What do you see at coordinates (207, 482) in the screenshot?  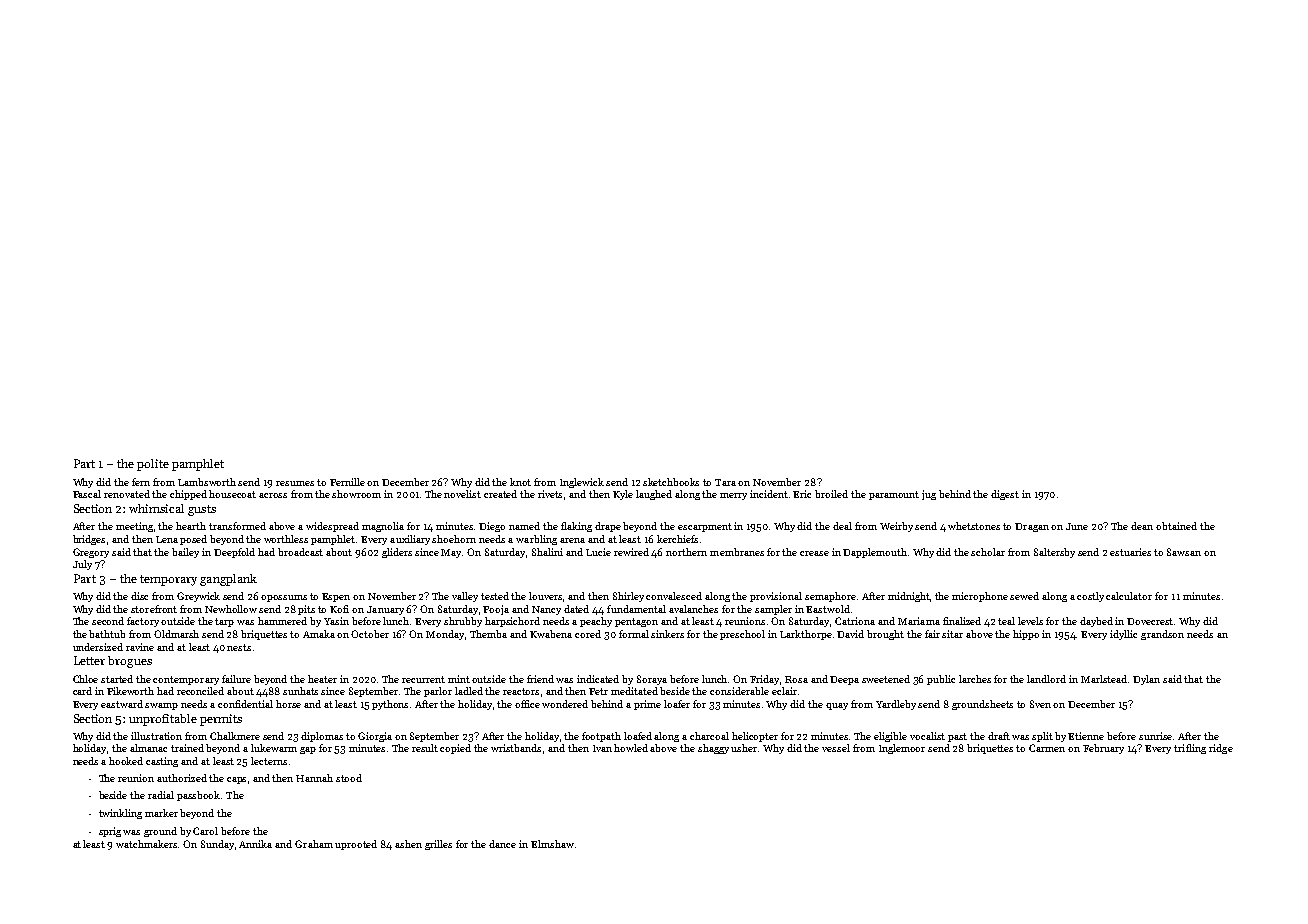 I see `Lambsworth` at bounding box center [207, 482].
